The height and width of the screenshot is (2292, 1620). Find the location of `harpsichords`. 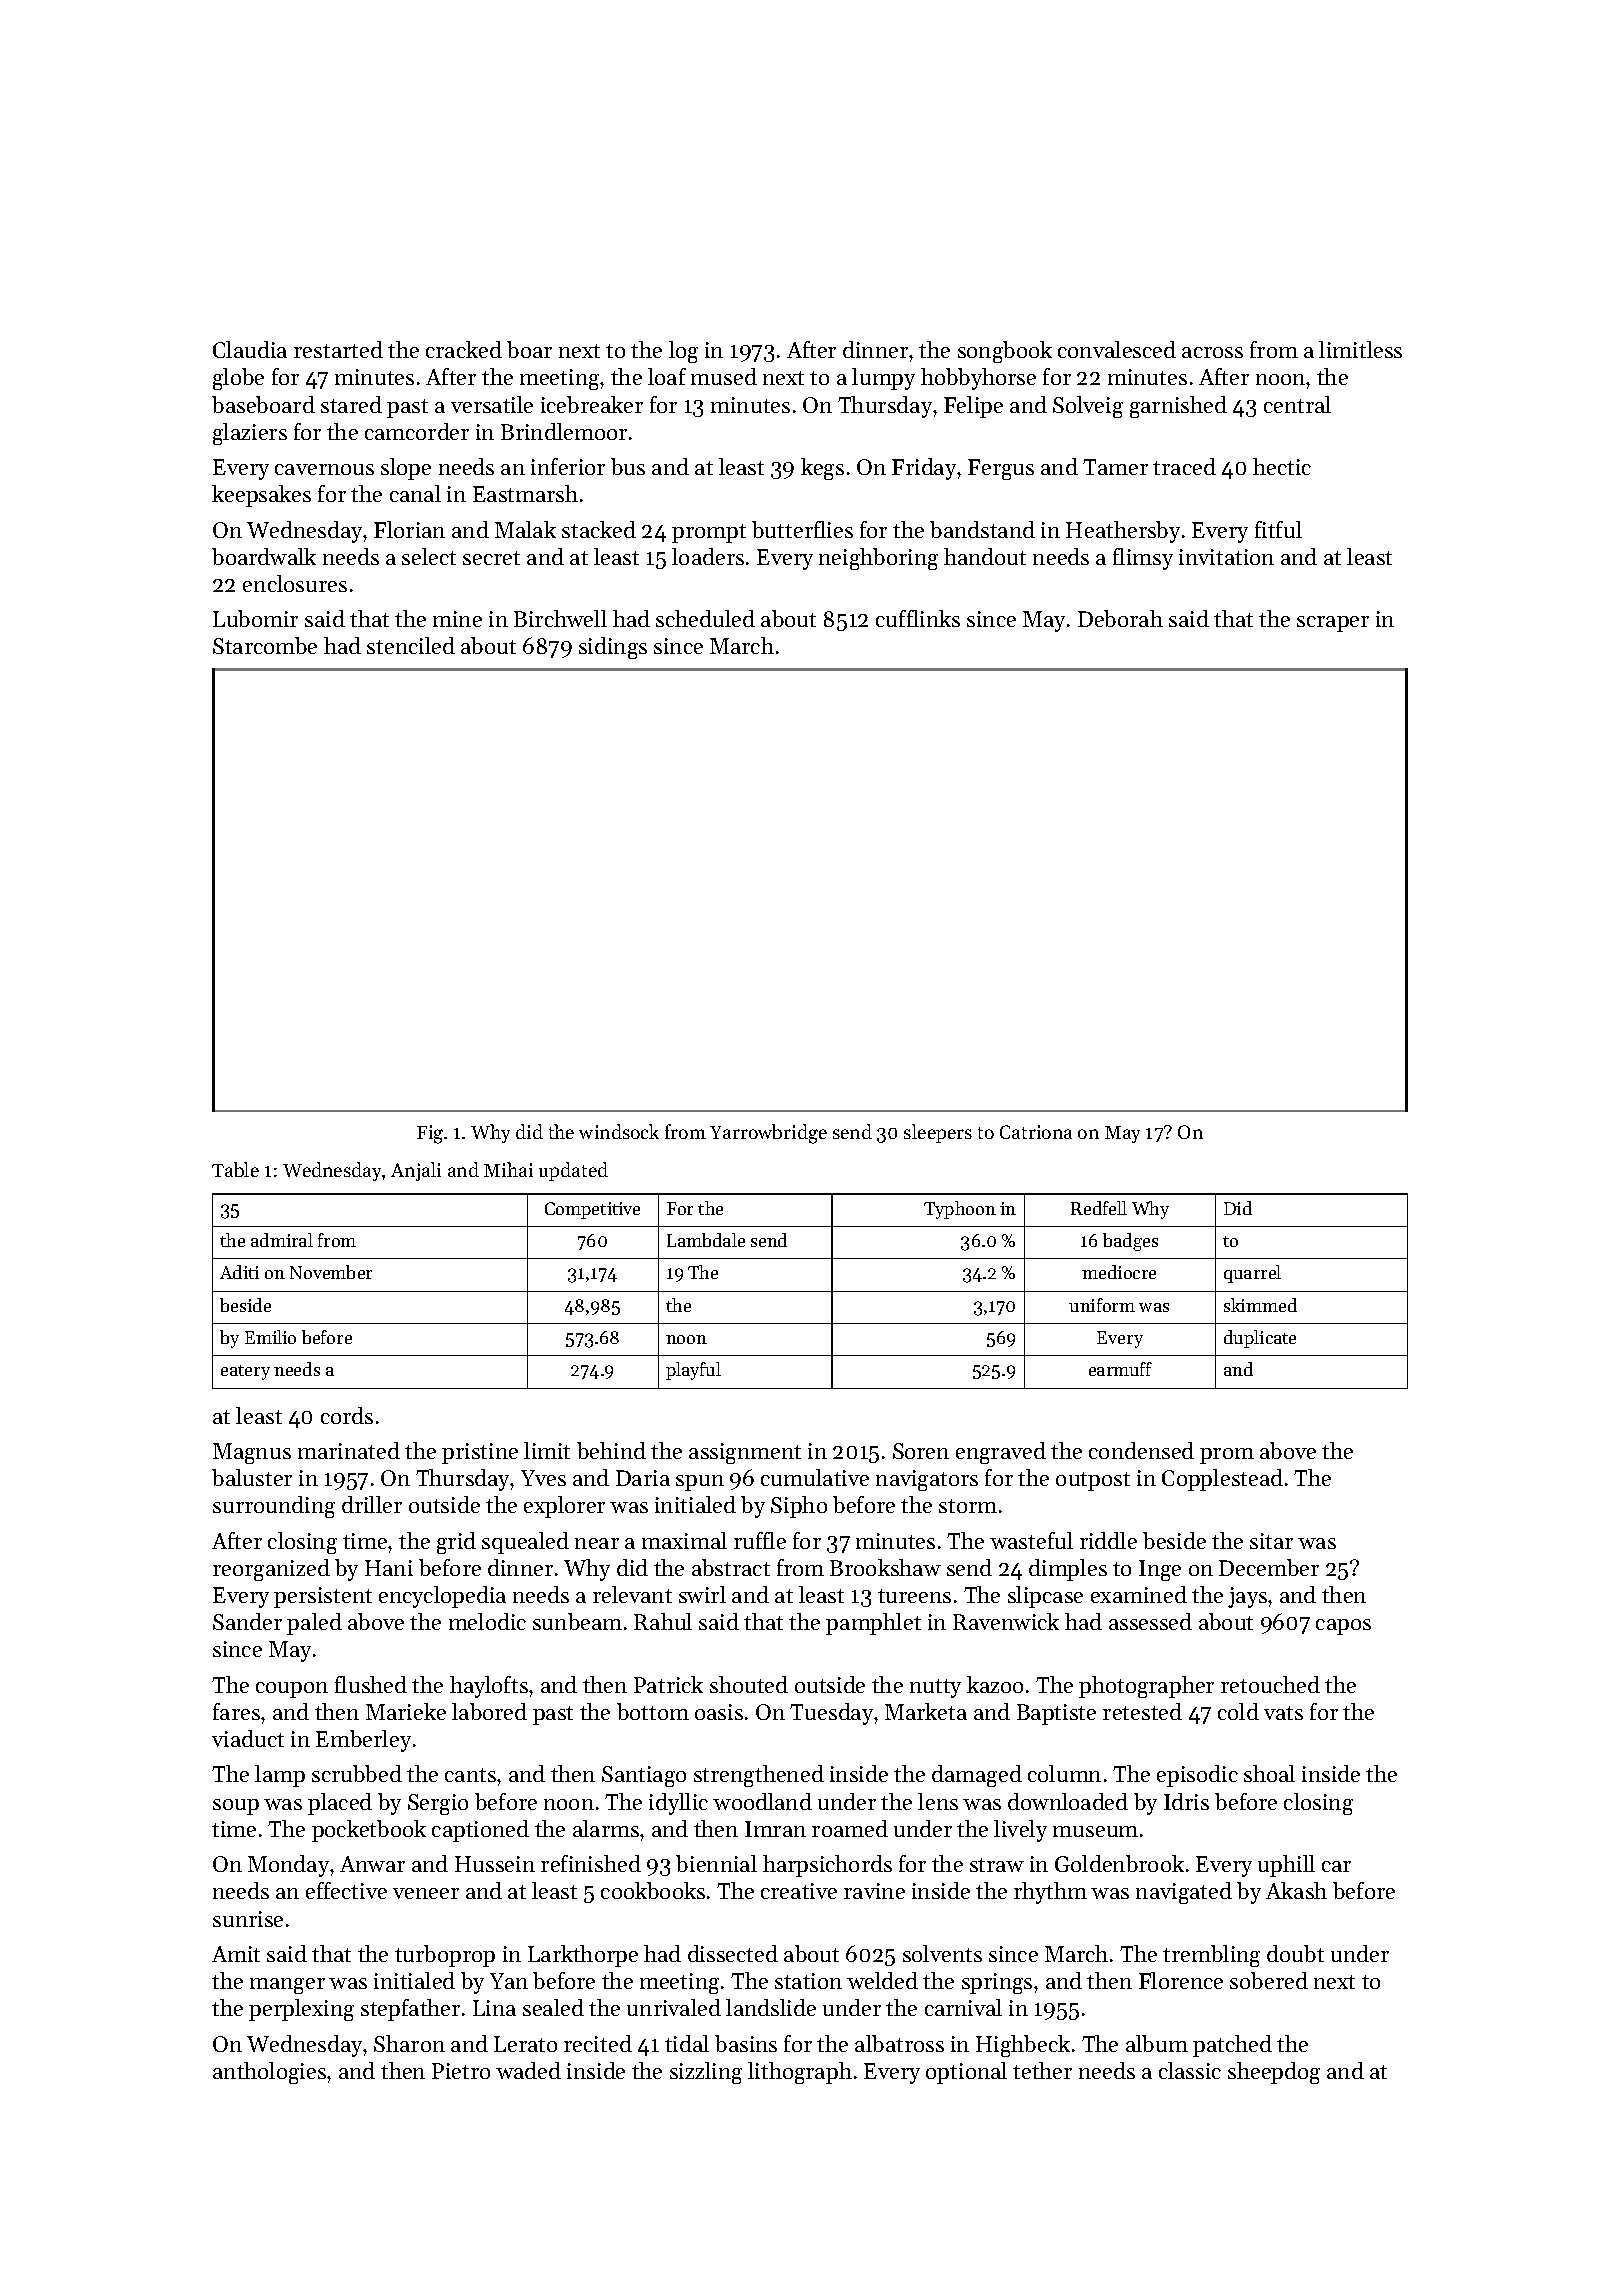

harpsichords is located at coordinates (827, 1866).
